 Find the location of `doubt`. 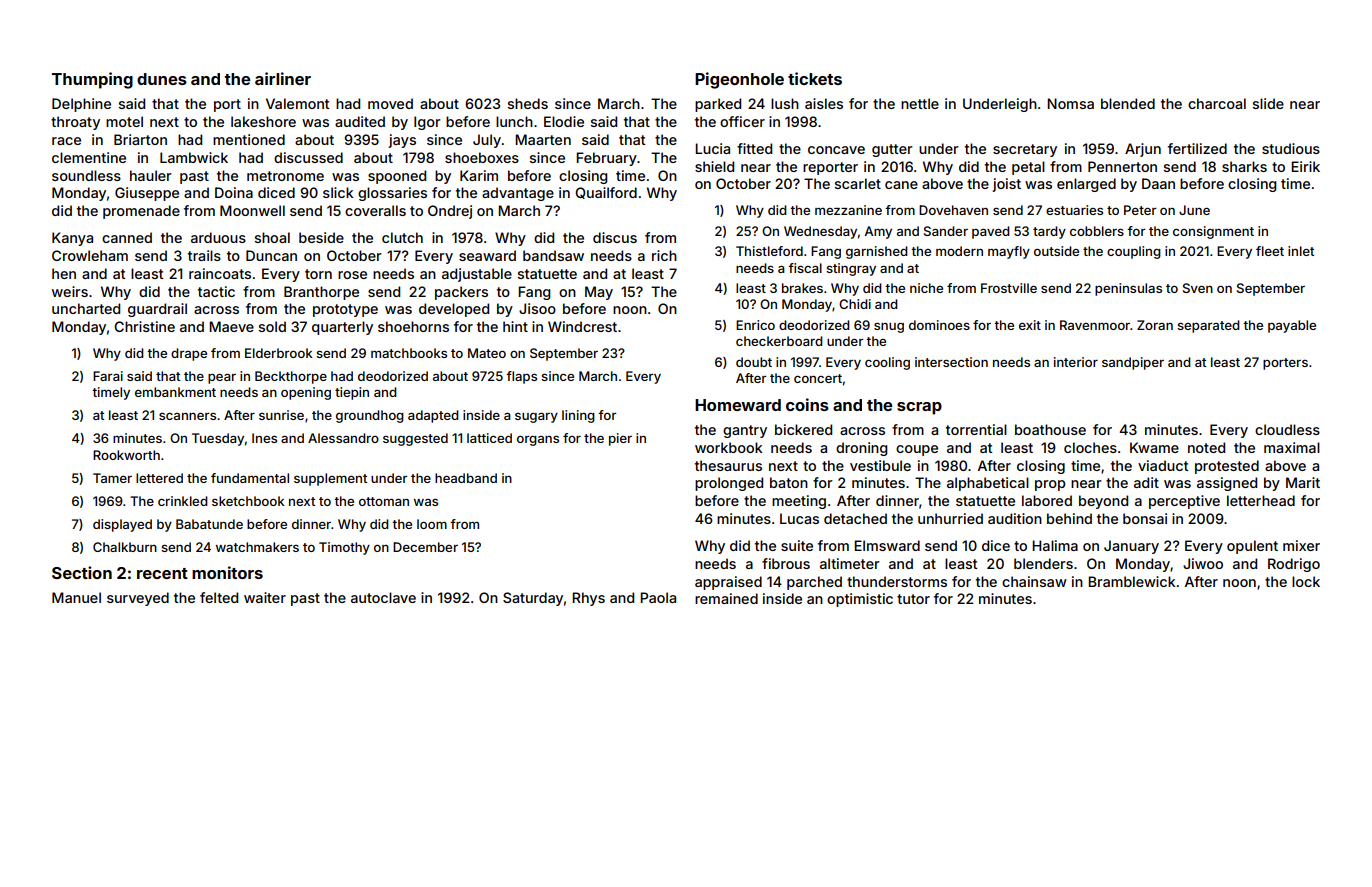

doubt is located at coordinates (754, 362).
